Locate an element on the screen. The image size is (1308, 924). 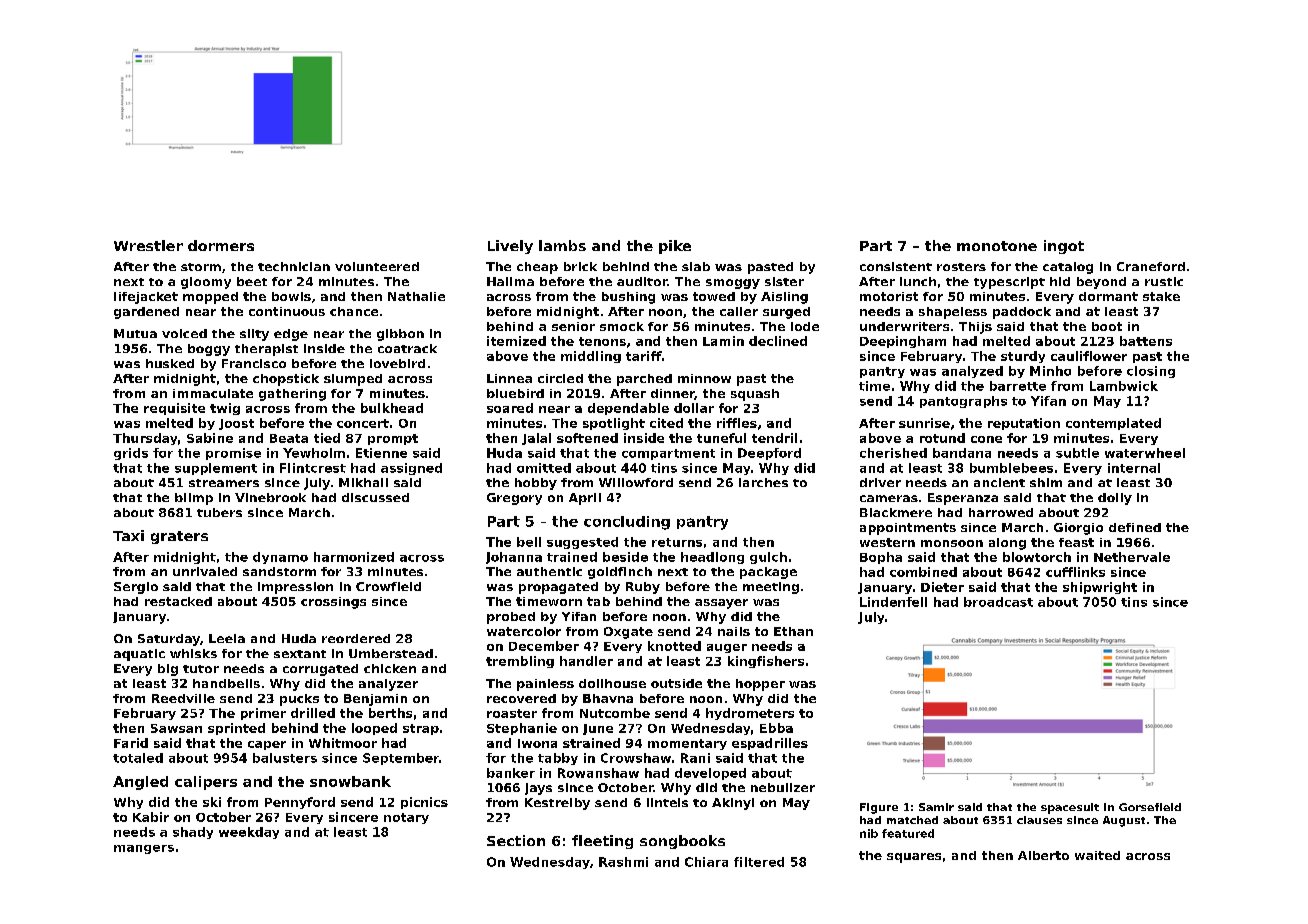
berths is located at coordinates (390, 713).
